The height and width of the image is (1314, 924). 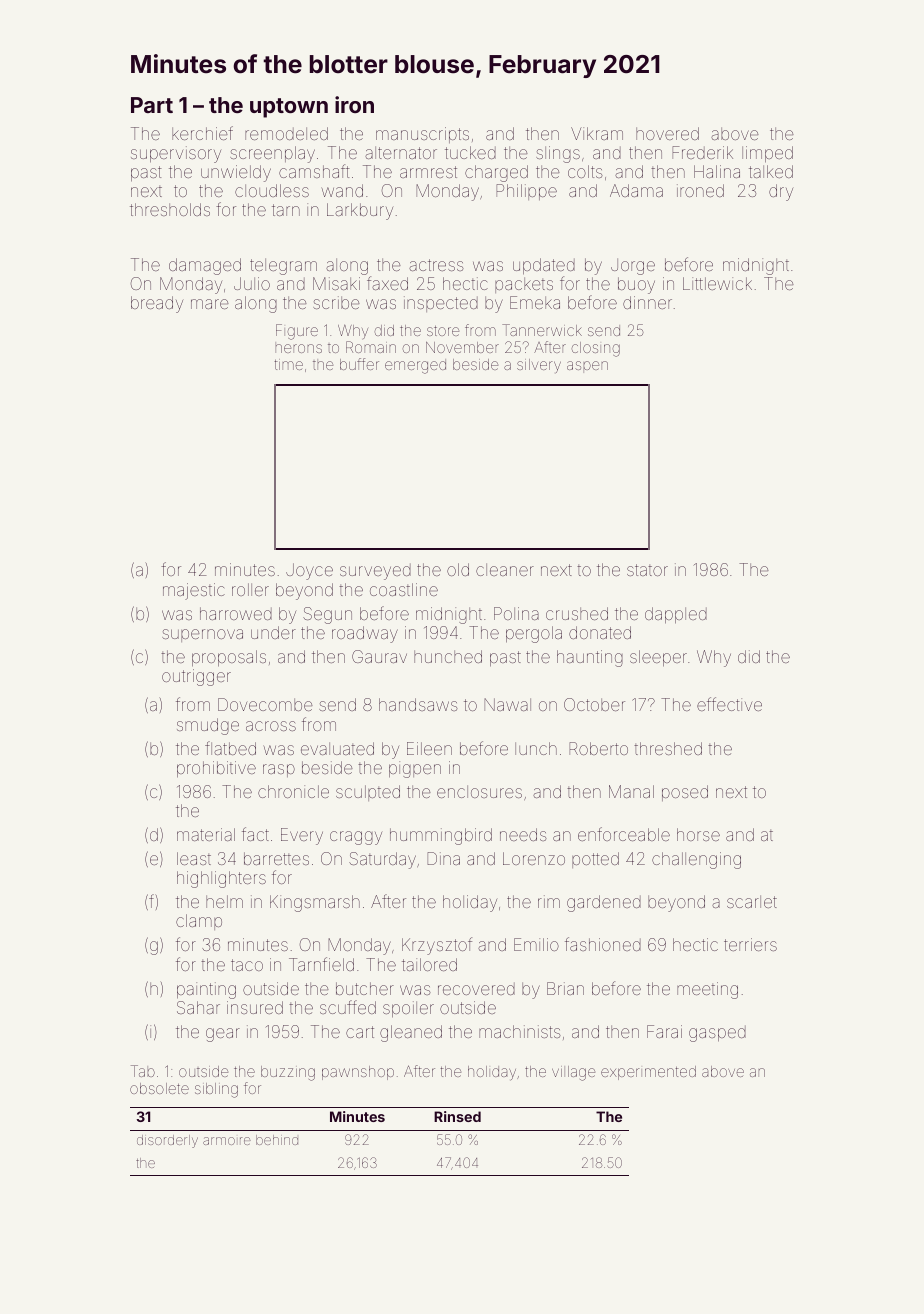 What do you see at coordinates (457, 1116) in the image?
I see `Rinsed` at bounding box center [457, 1116].
